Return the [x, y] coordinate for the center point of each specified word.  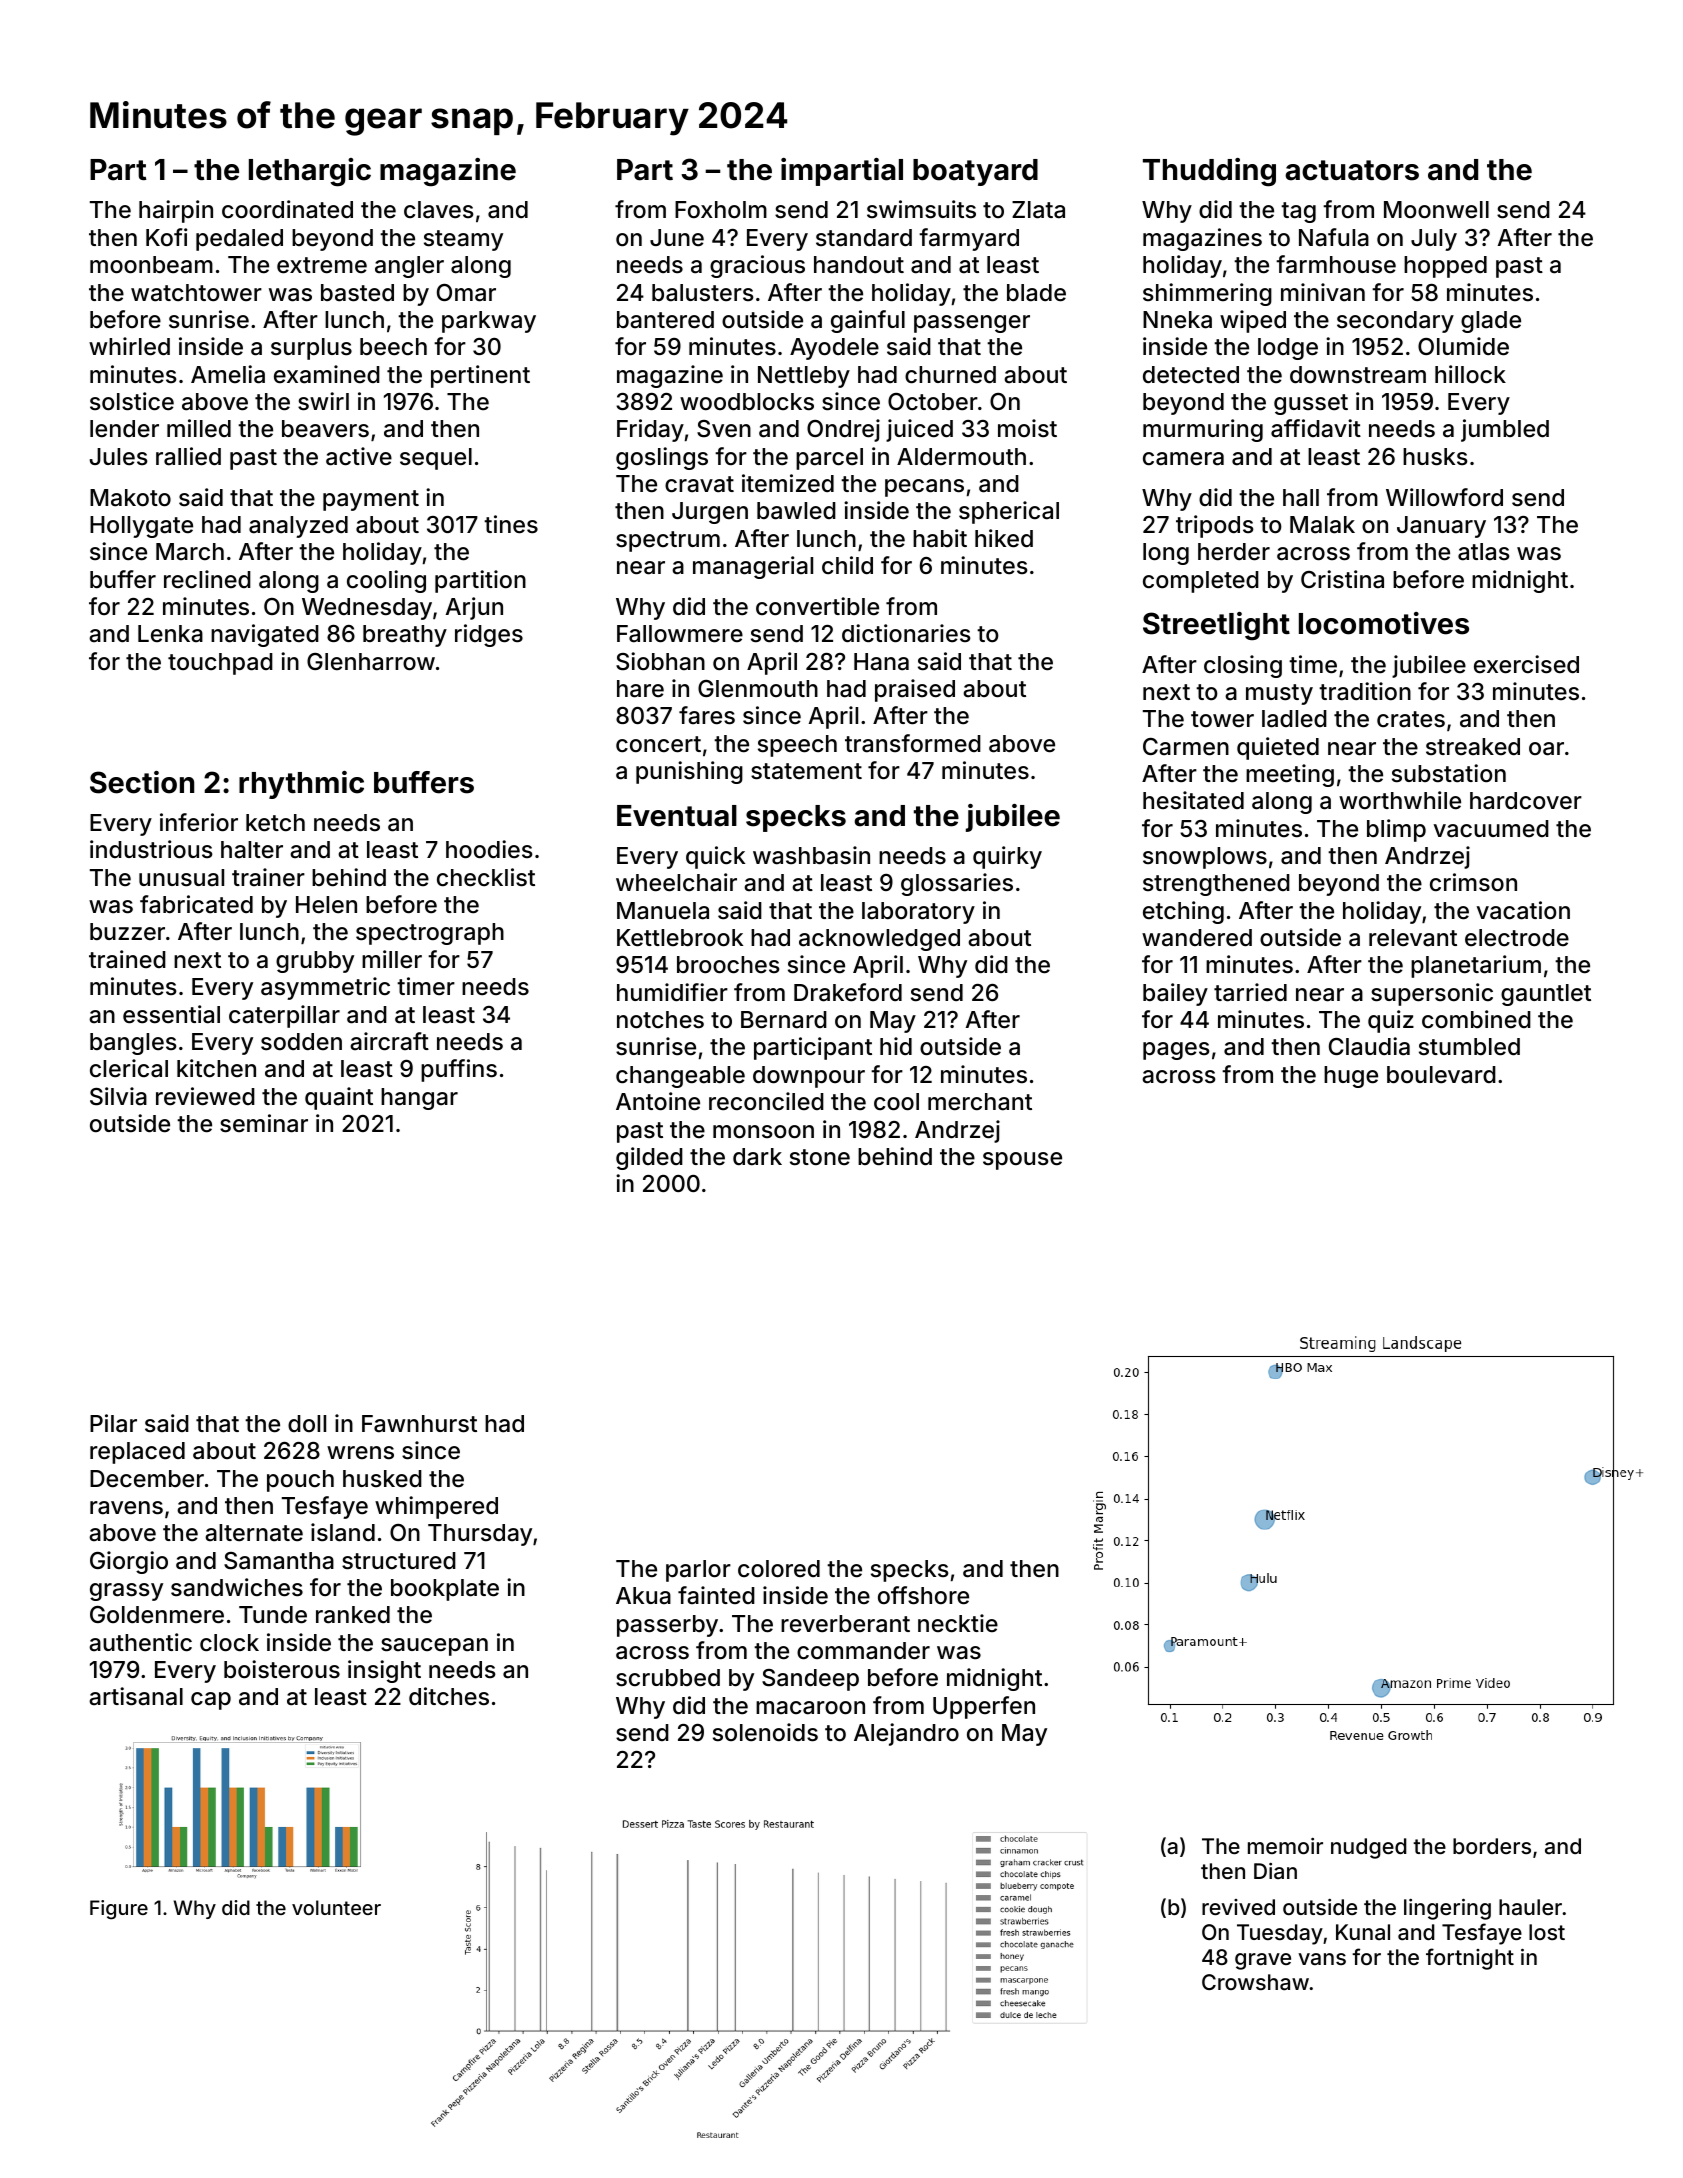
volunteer [336, 1907]
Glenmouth [758, 689]
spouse [1022, 1161]
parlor [698, 1571]
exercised [1526, 664]
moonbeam [151, 265]
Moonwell [1436, 210]
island [343, 1532]
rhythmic [301, 785]
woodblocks [747, 402]
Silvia [118, 1096]
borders [1492, 1846]
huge [1351, 1077]
